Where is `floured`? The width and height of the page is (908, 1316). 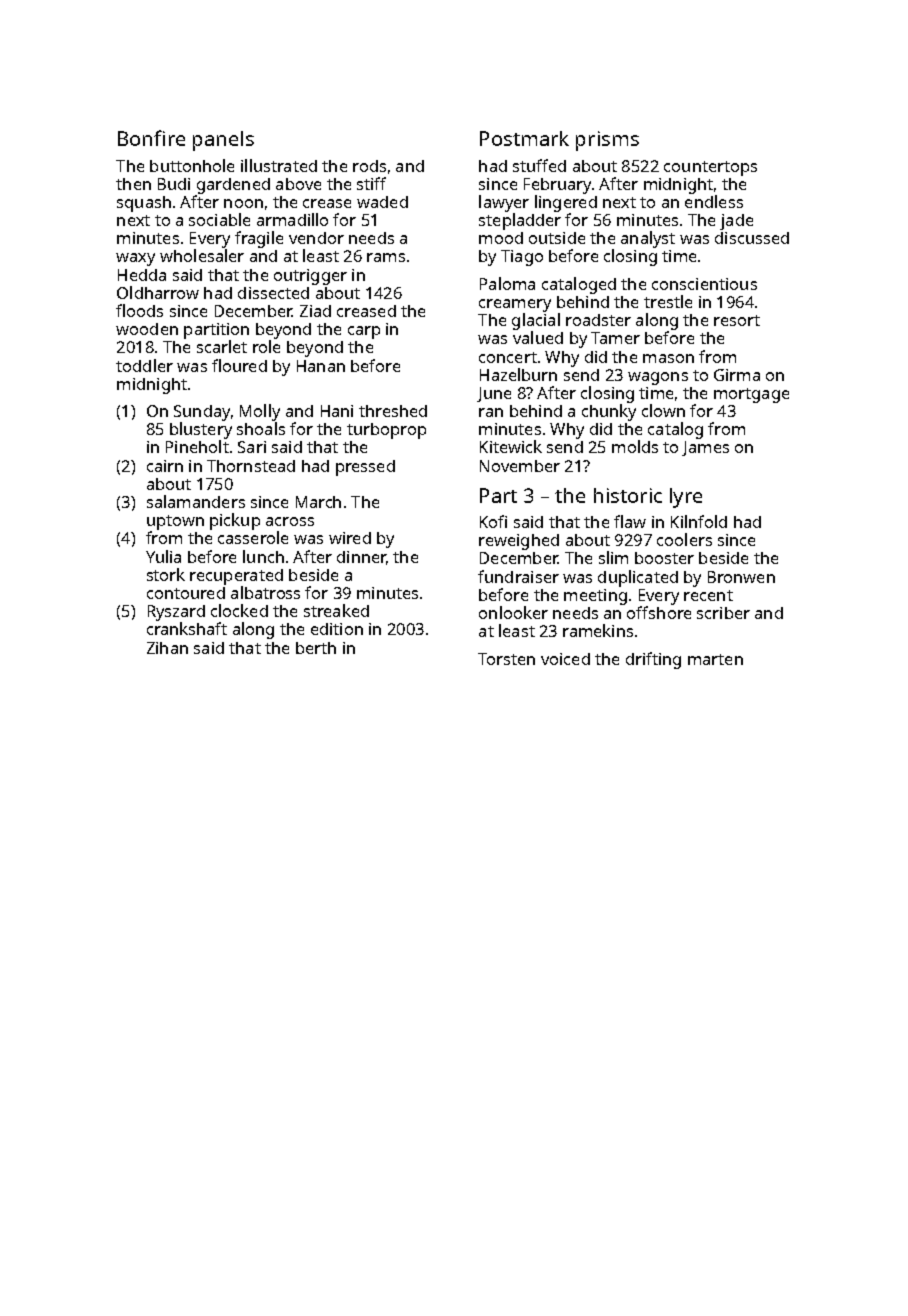 floured is located at coordinates (239, 365).
